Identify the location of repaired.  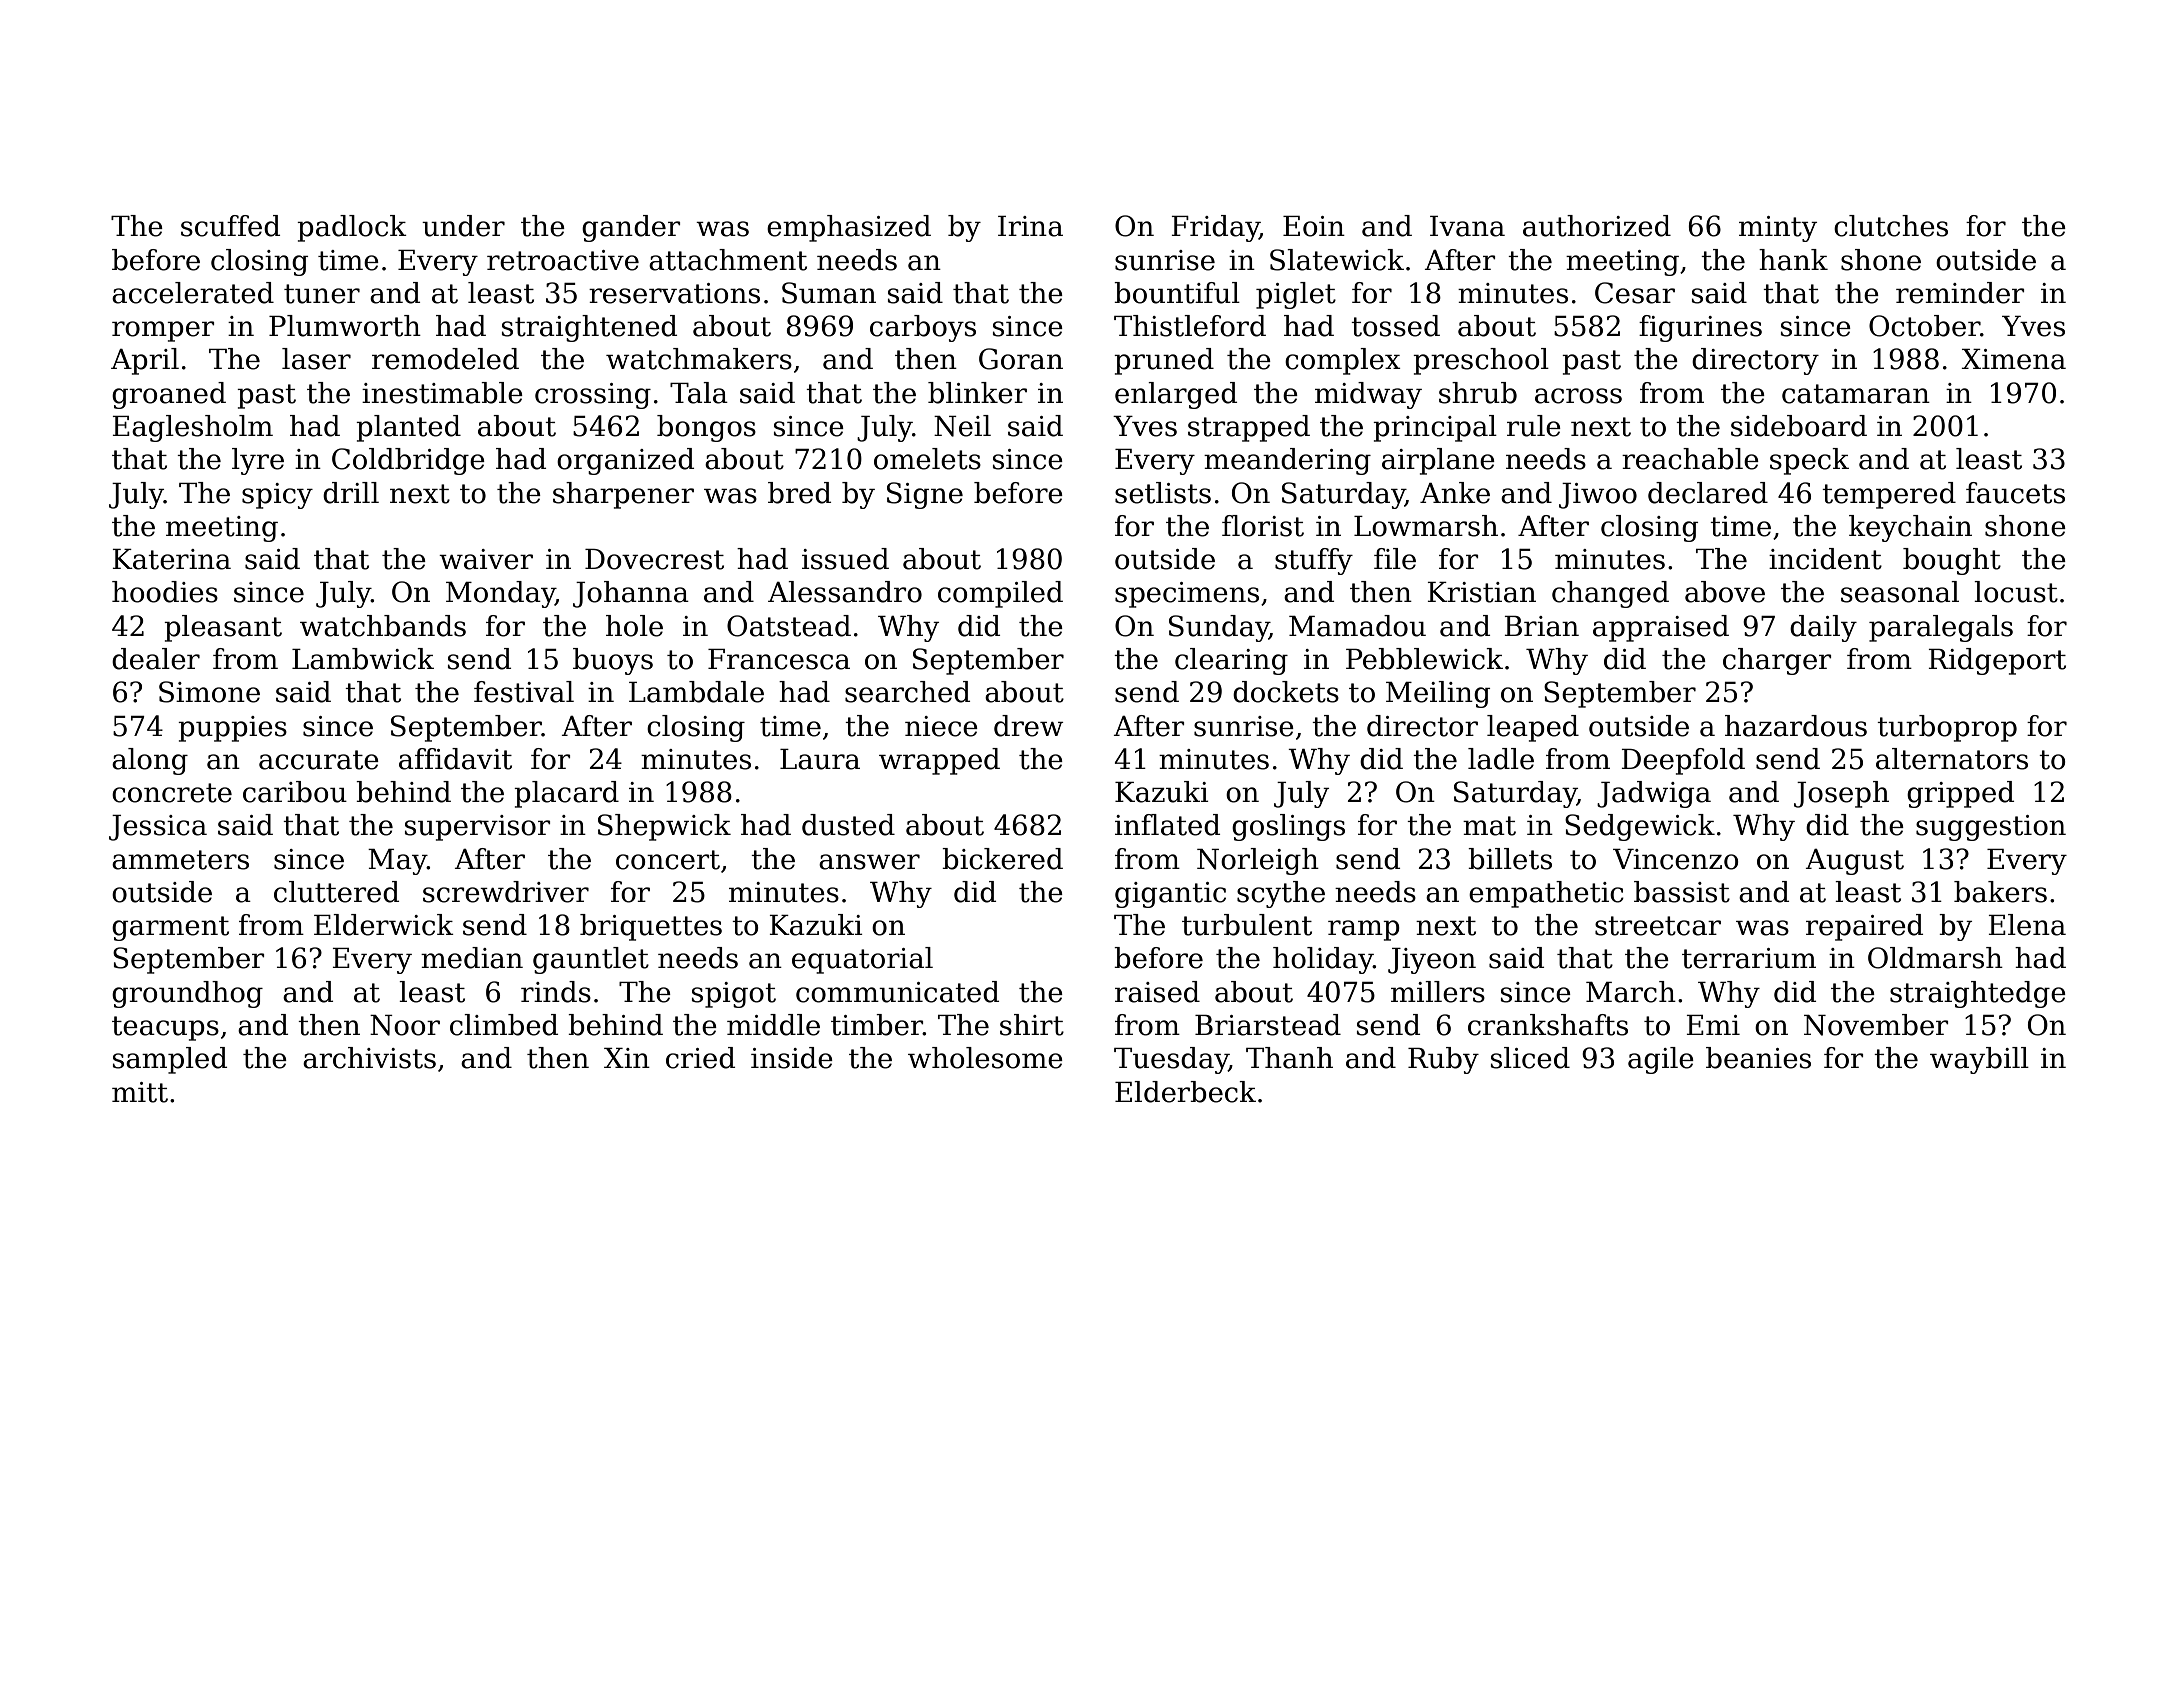
(1864, 927).
